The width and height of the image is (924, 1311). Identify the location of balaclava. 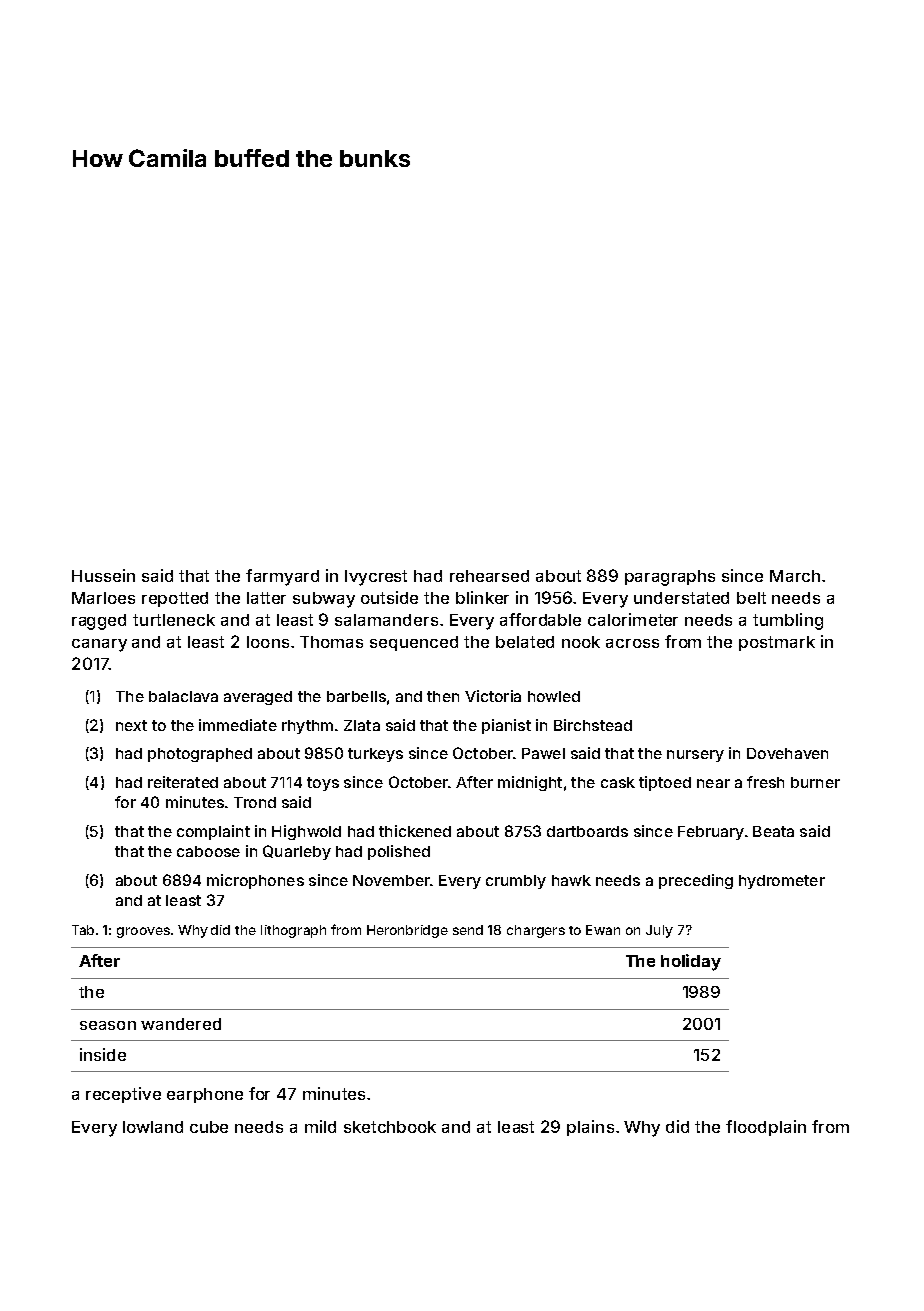
(183, 696).
